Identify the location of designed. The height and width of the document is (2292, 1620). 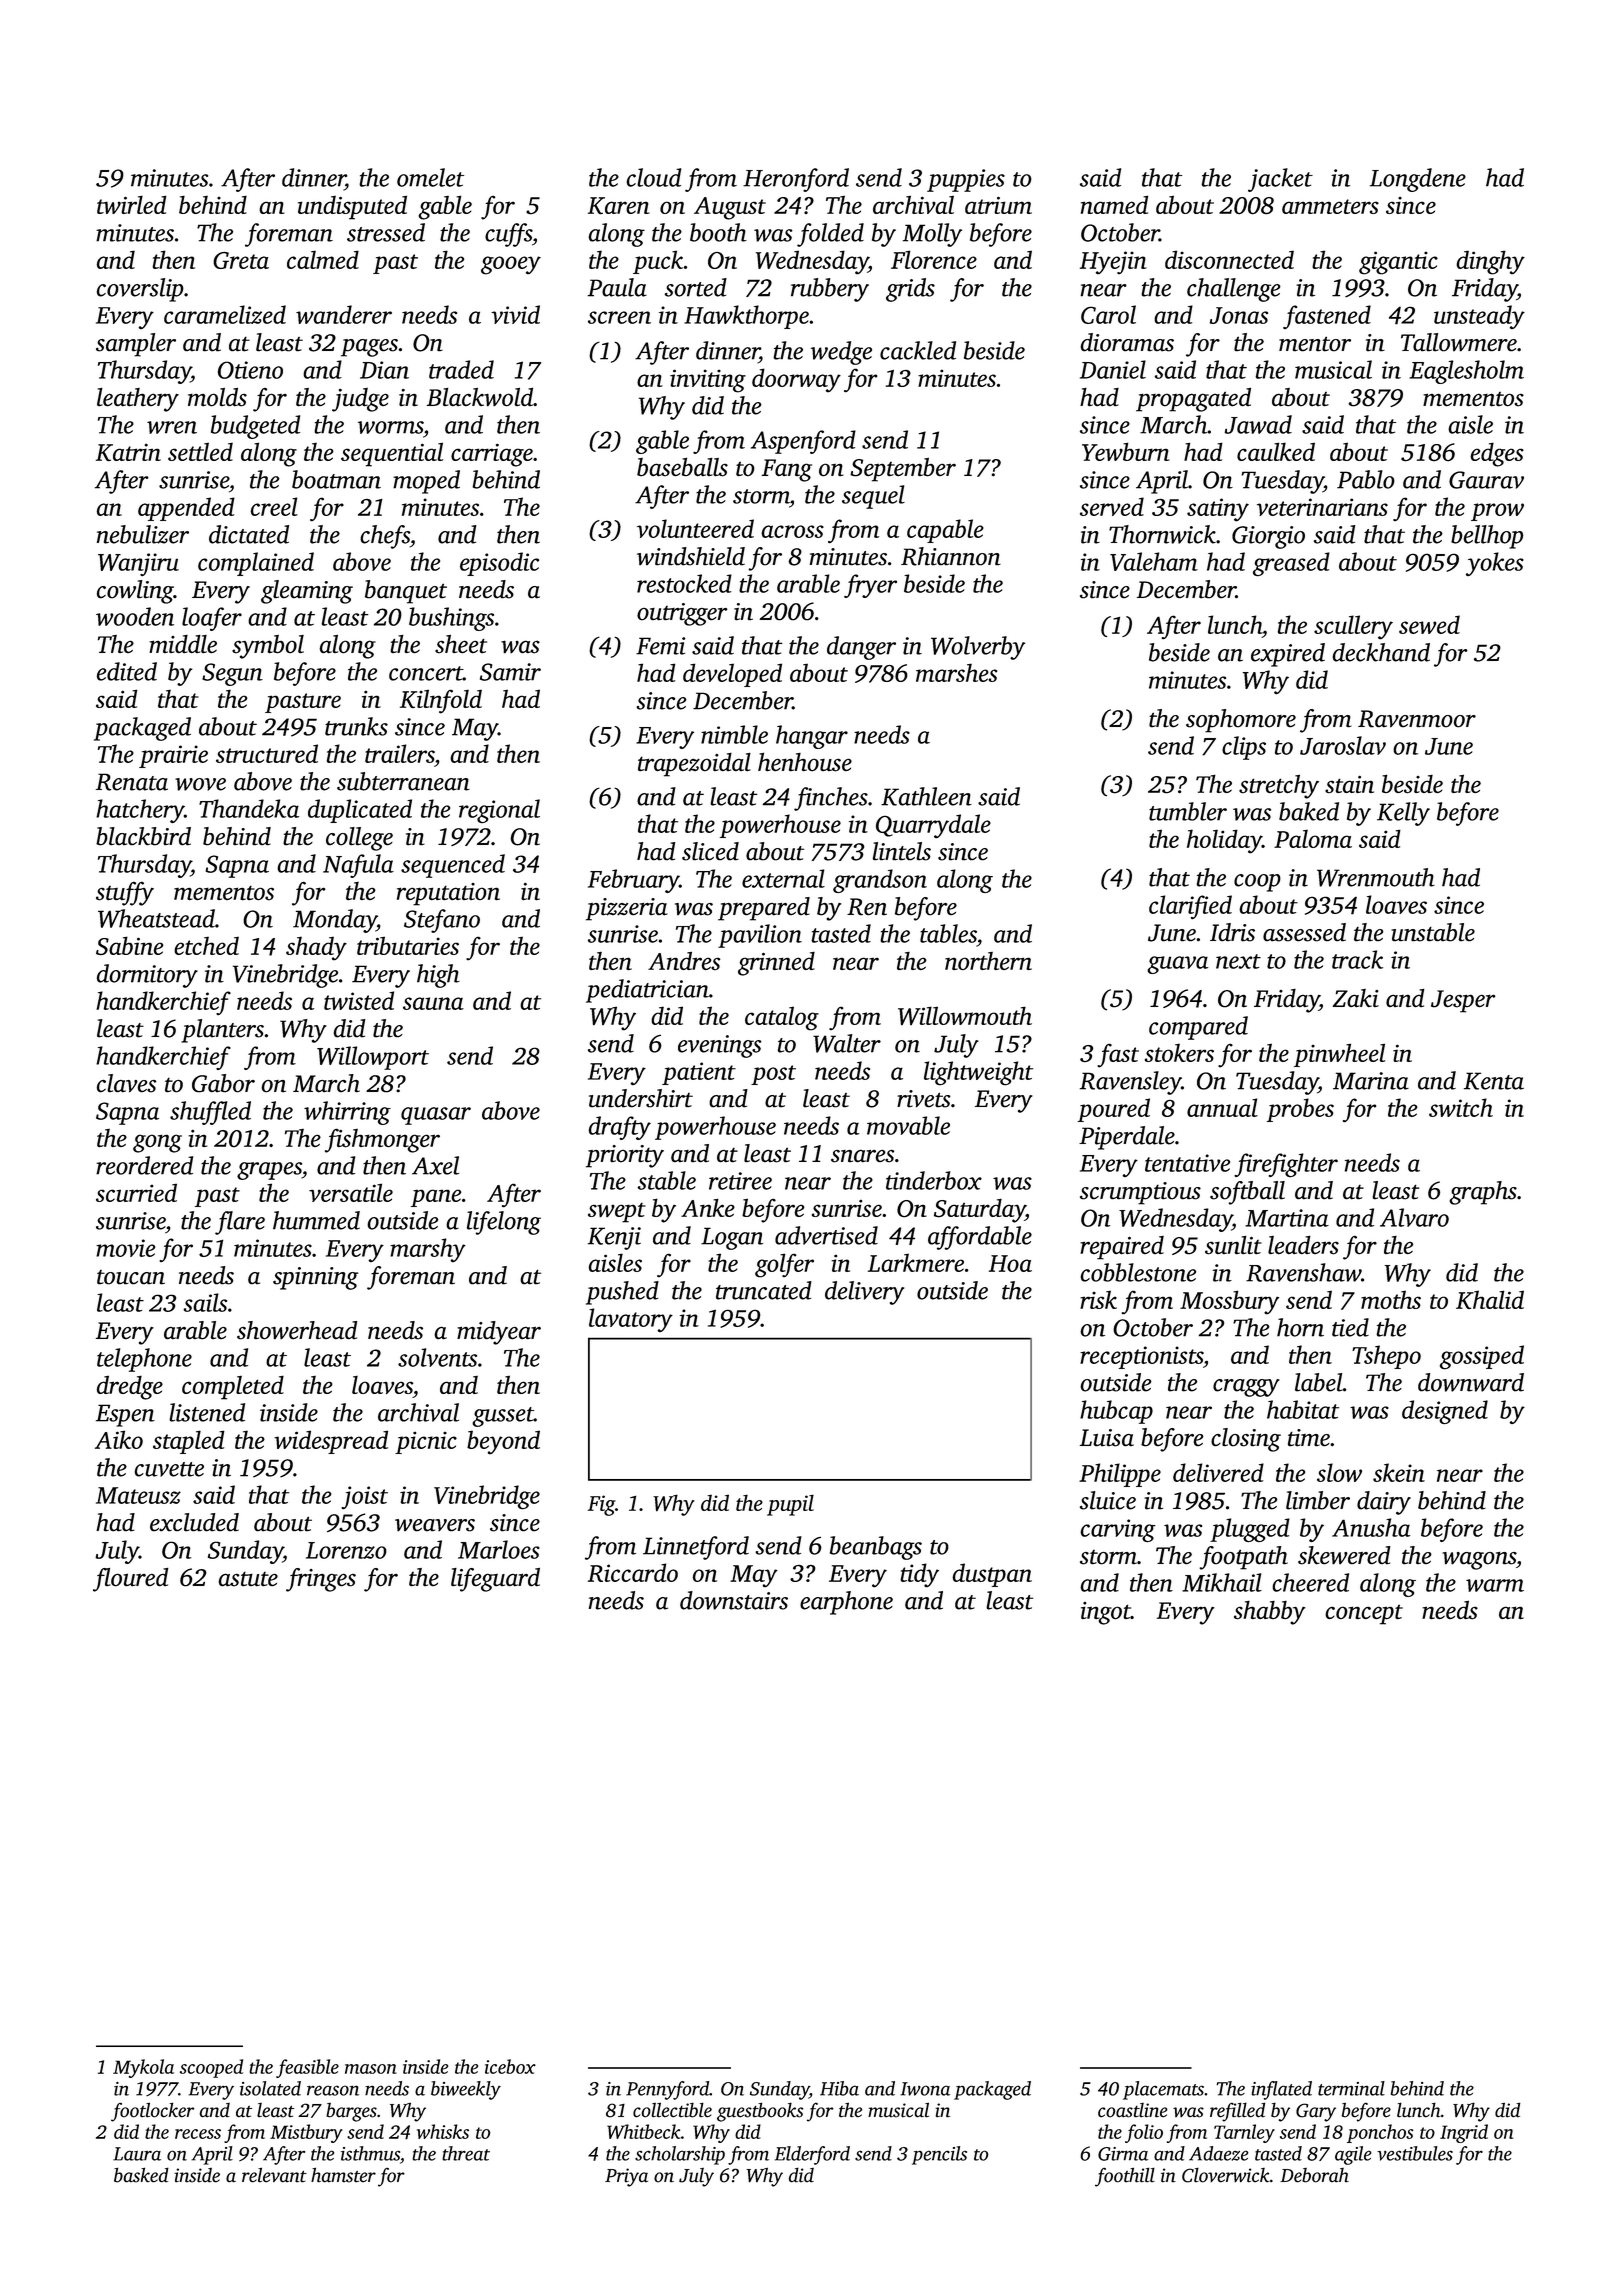
(1445, 1412).
